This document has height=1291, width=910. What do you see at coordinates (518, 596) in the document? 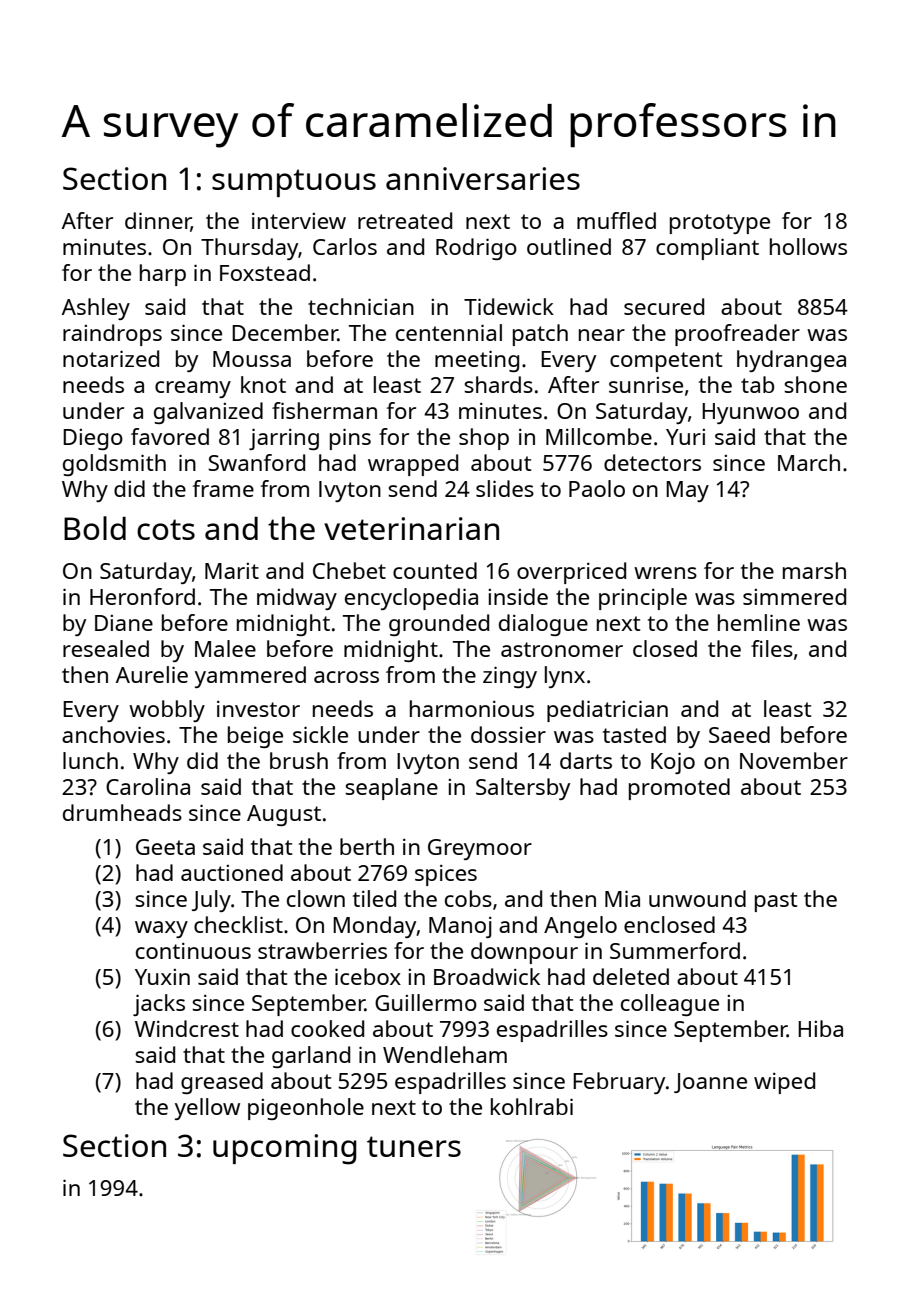
I see `inside` at bounding box center [518, 596].
